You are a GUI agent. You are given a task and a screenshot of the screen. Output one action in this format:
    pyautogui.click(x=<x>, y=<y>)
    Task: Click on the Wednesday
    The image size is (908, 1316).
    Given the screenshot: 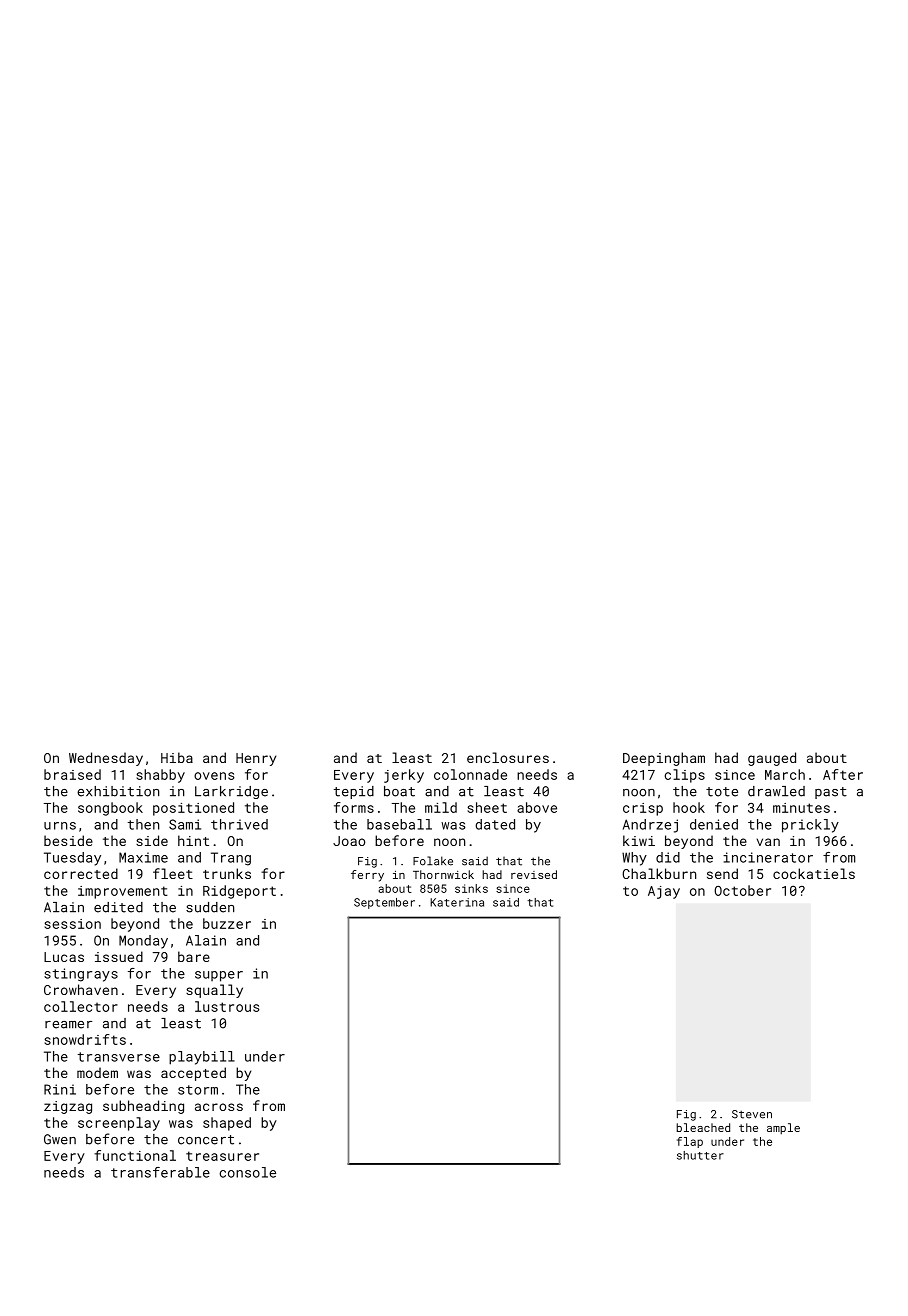 What is the action you would take?
    pyautogui.click(x=106, y=759)
